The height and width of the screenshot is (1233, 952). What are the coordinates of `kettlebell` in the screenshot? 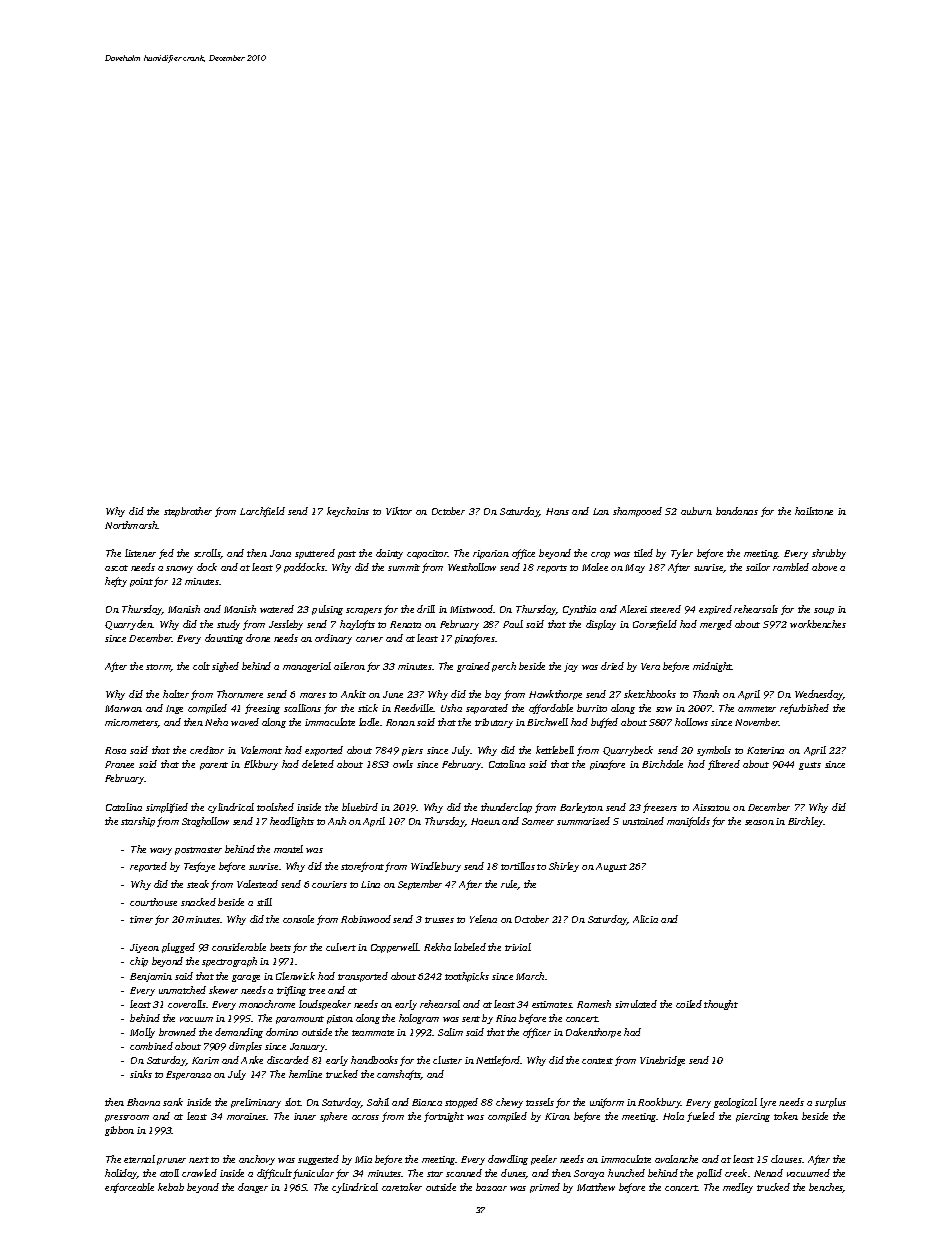 It's located at (555, 750).
